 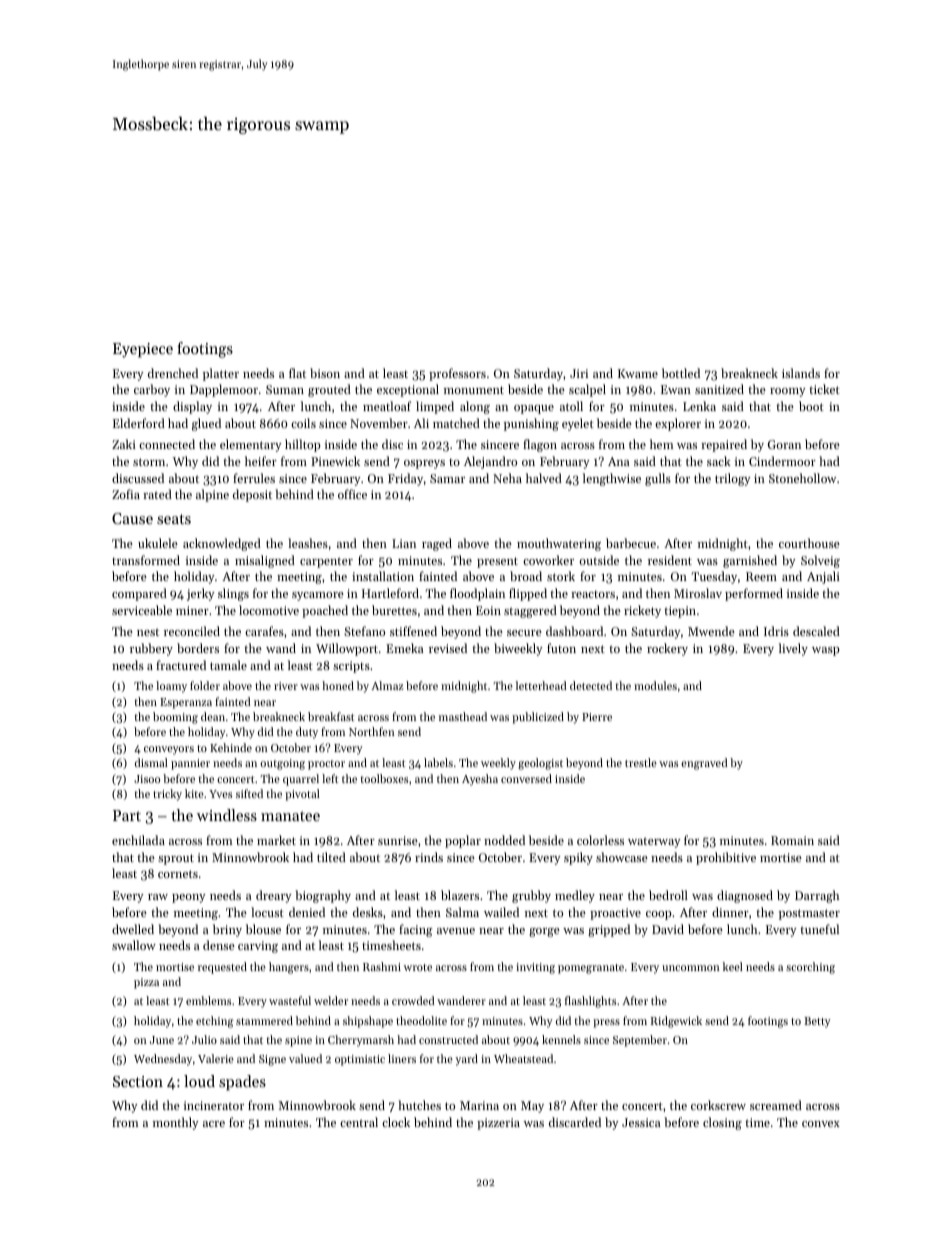 What do you see at coordinates (561, 1039) in the page?
I see `kennels` at bounding box center [561, 1039].
